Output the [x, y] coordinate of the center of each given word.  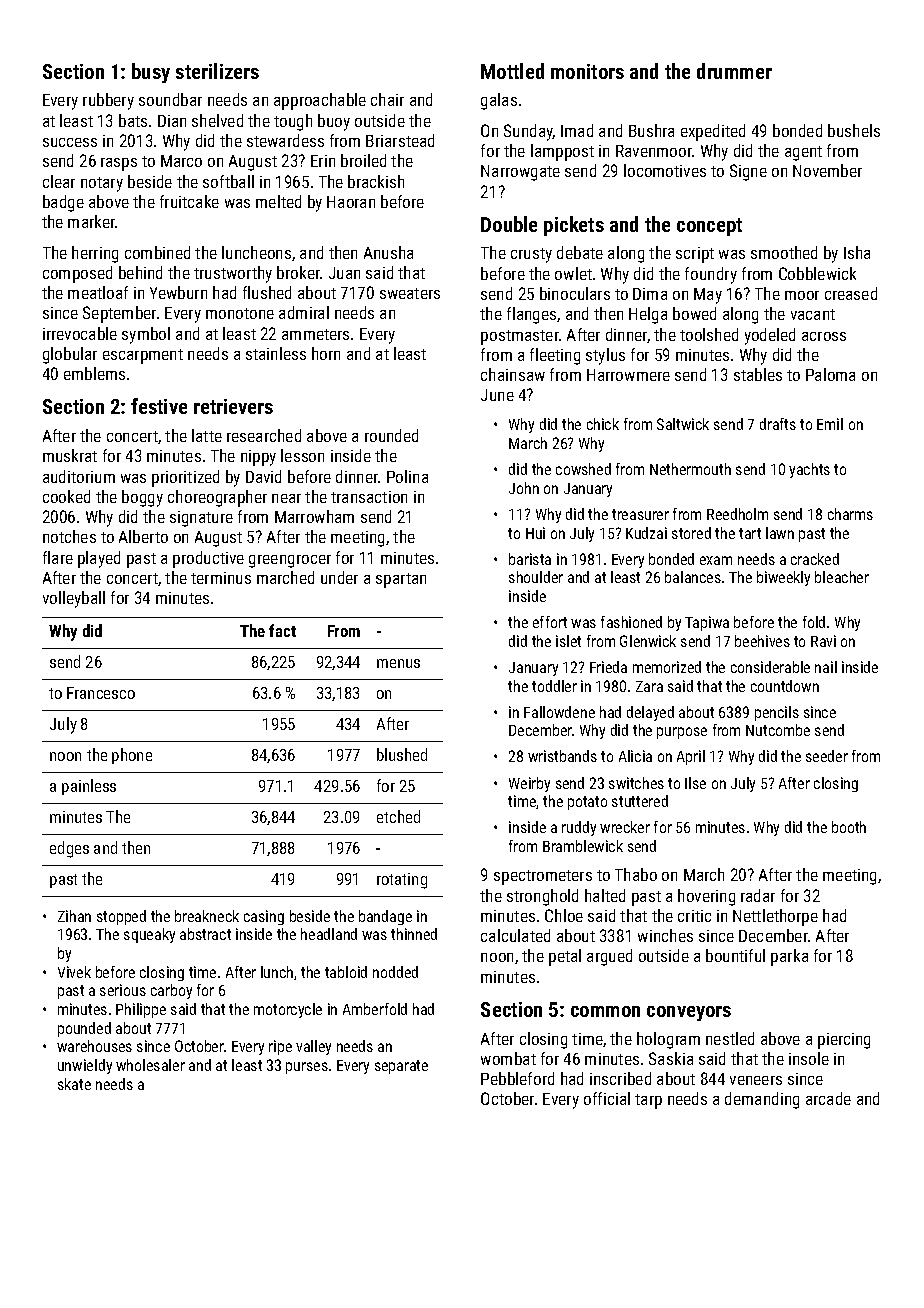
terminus [221, 578]
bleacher [842, 577]
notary [102, 184]
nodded [395, 972]
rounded [391, 435]
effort [550, 622]
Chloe [564, 915]
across [824, 336]
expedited [713, 132]
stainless [276, 353]
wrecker [625, 827]
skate [74, 1084]
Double [509, 224]
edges [69, 849]
